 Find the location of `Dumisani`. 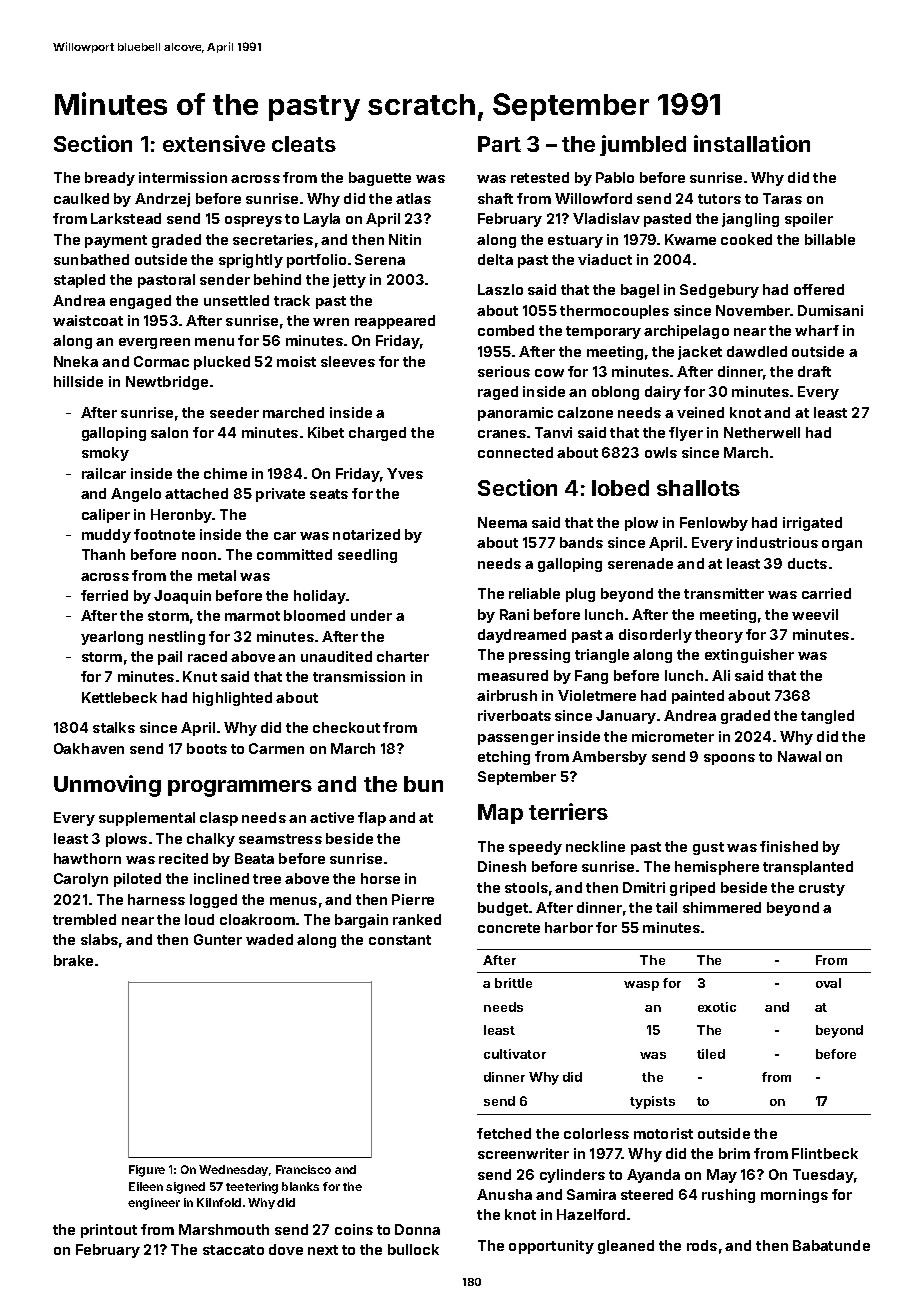

Dumisani is located at coordinates (830, 310).
